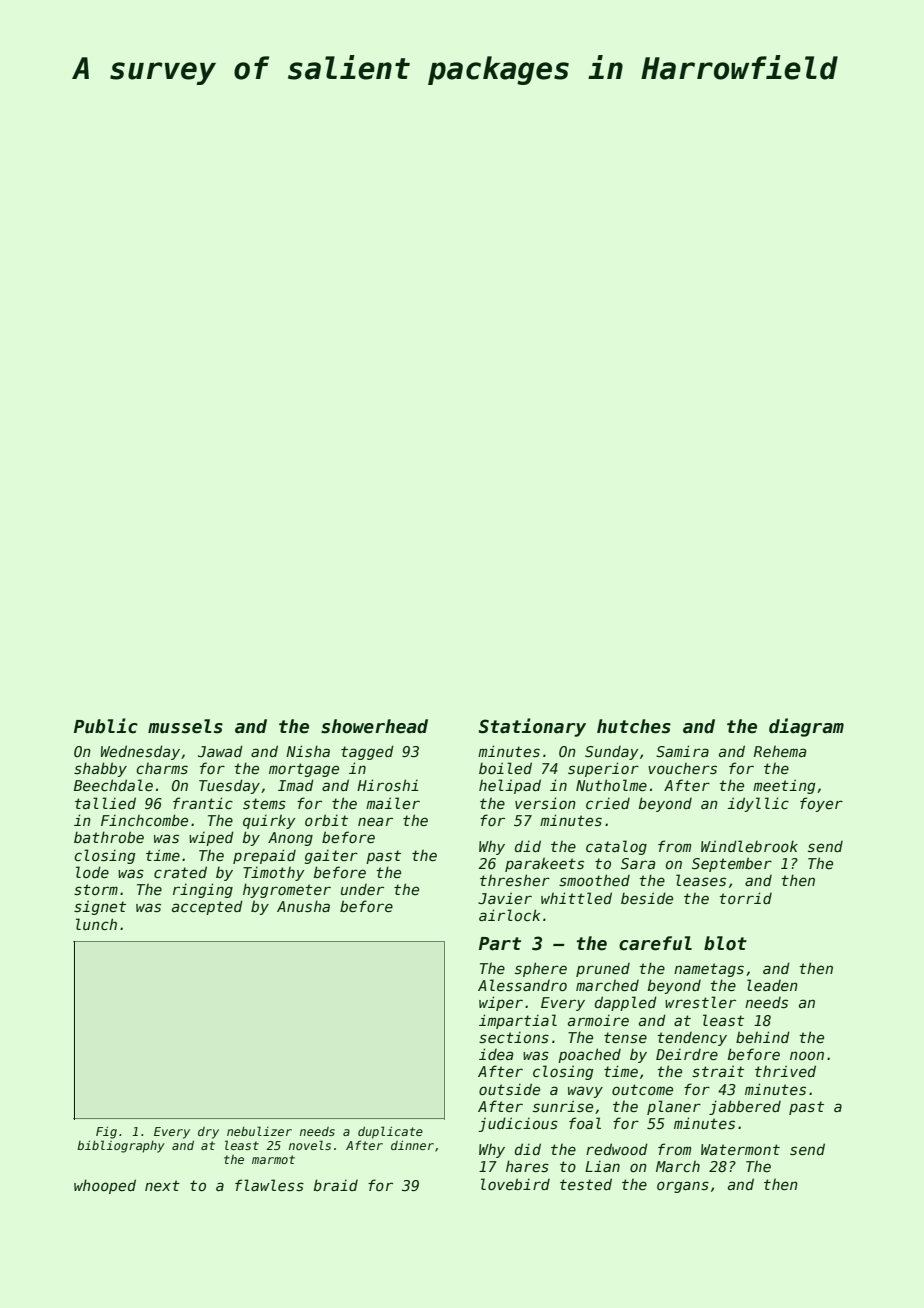 This screenshot has height=1308, width=924. Describe the element at coordinates (310, 1145) in the screenshot. I see `novels` at that location.
